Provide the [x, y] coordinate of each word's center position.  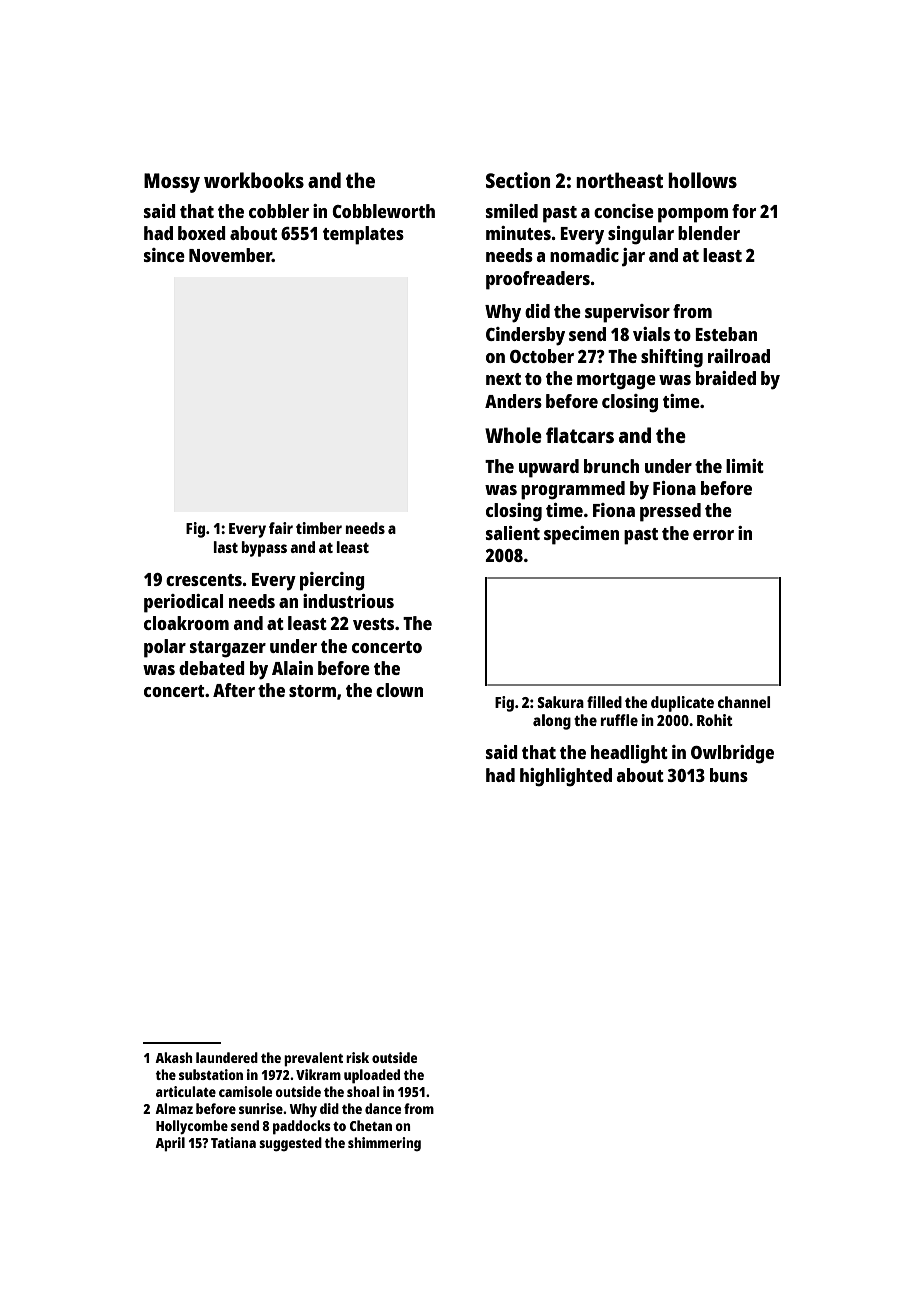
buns [729, 775]
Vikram [318, 1074]
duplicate [682, 704]
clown [399, 690]
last [225, 547]
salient [513, 533]
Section [518, 180]
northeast [619, 180]
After [234, 690]
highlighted [566, 777]
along [552, 722]
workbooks [254, 180]
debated [212, 668]
